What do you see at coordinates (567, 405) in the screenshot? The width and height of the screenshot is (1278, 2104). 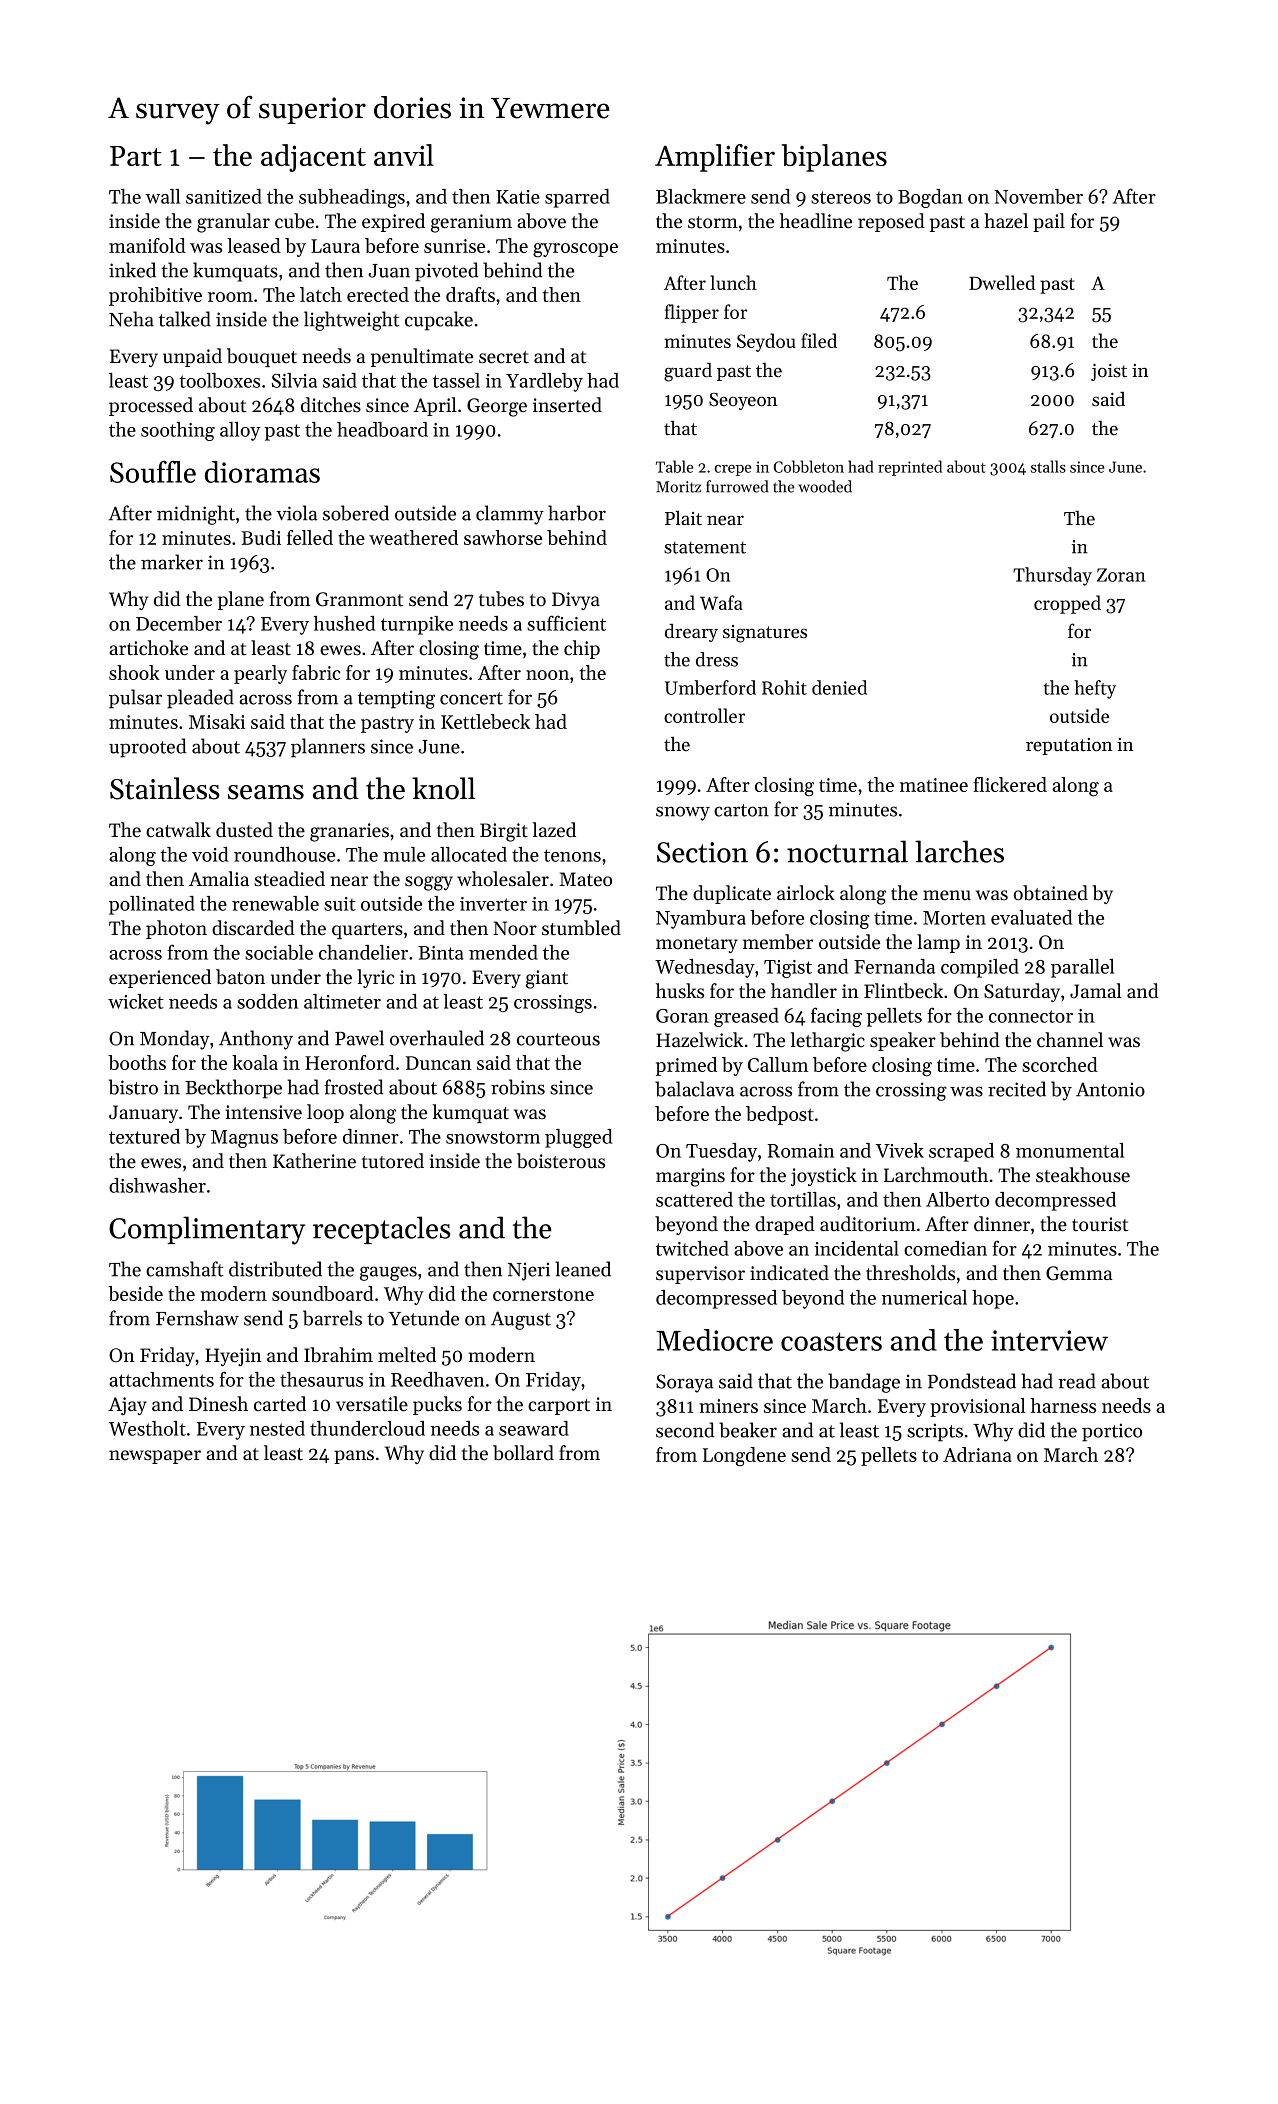 I see `inserted` at bounding box center [567, 405].
